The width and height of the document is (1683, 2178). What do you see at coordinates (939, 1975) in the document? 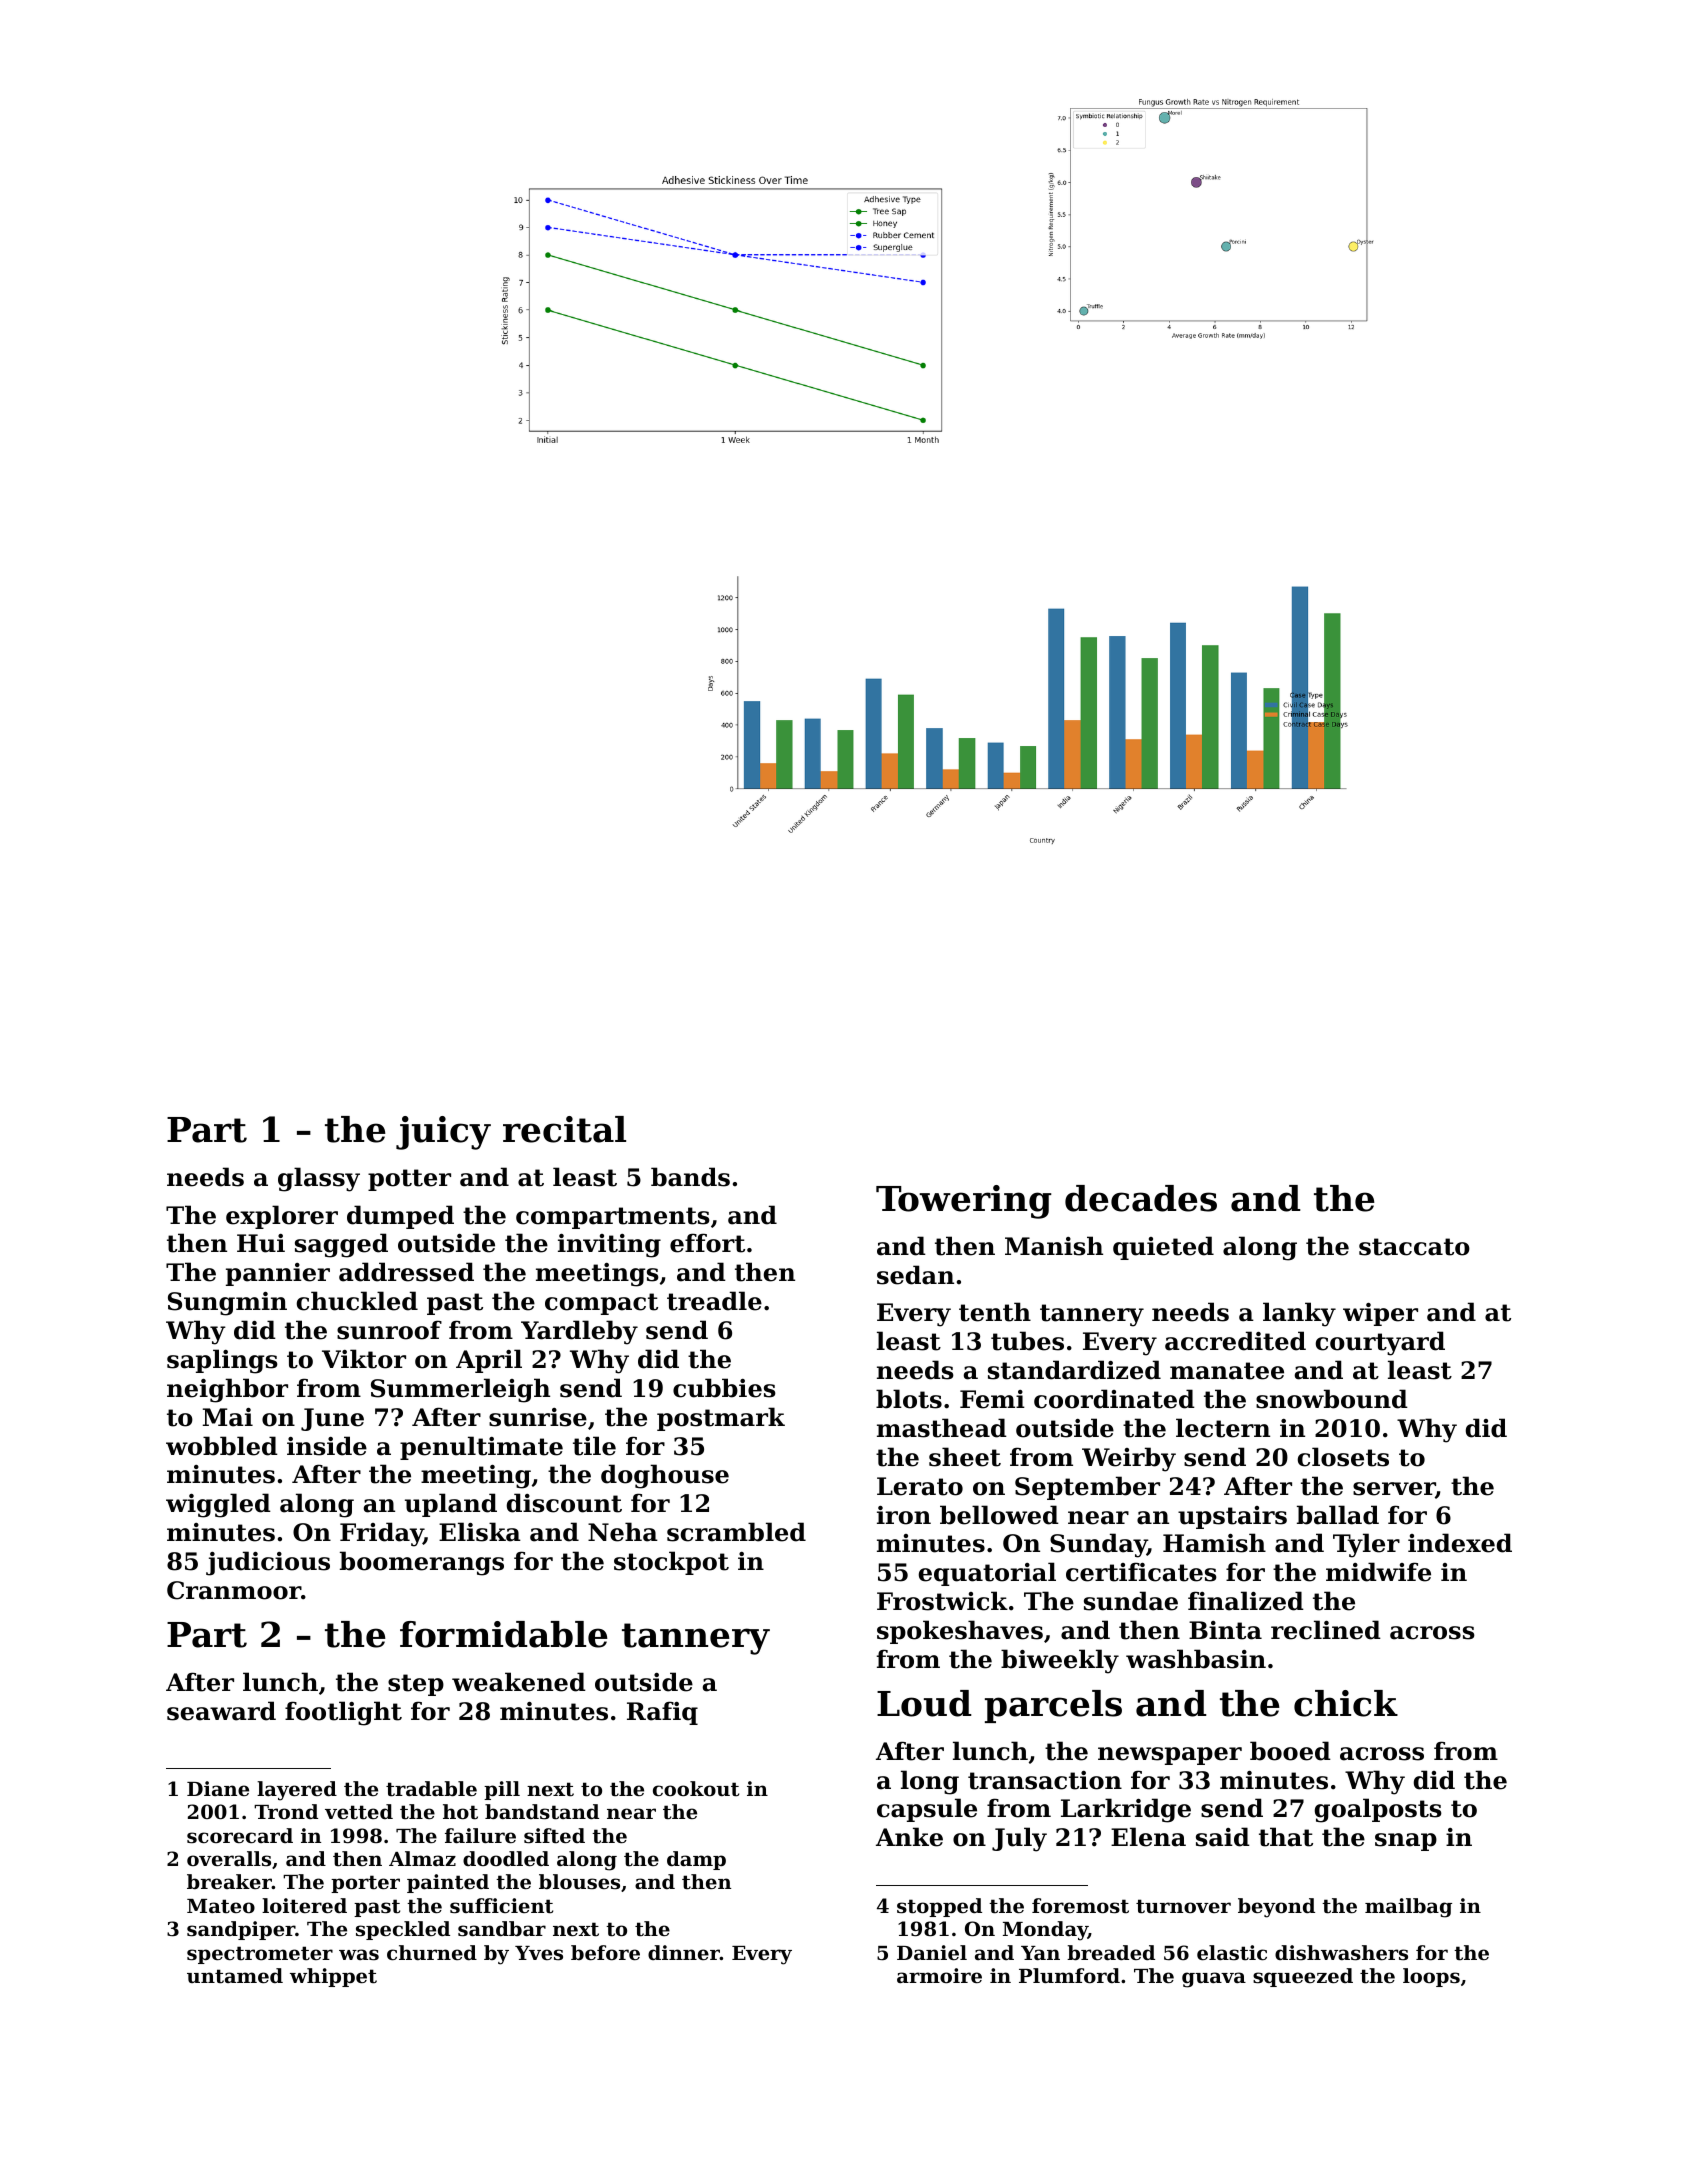
I see `armoire` at bounding box center [939, 1975].
